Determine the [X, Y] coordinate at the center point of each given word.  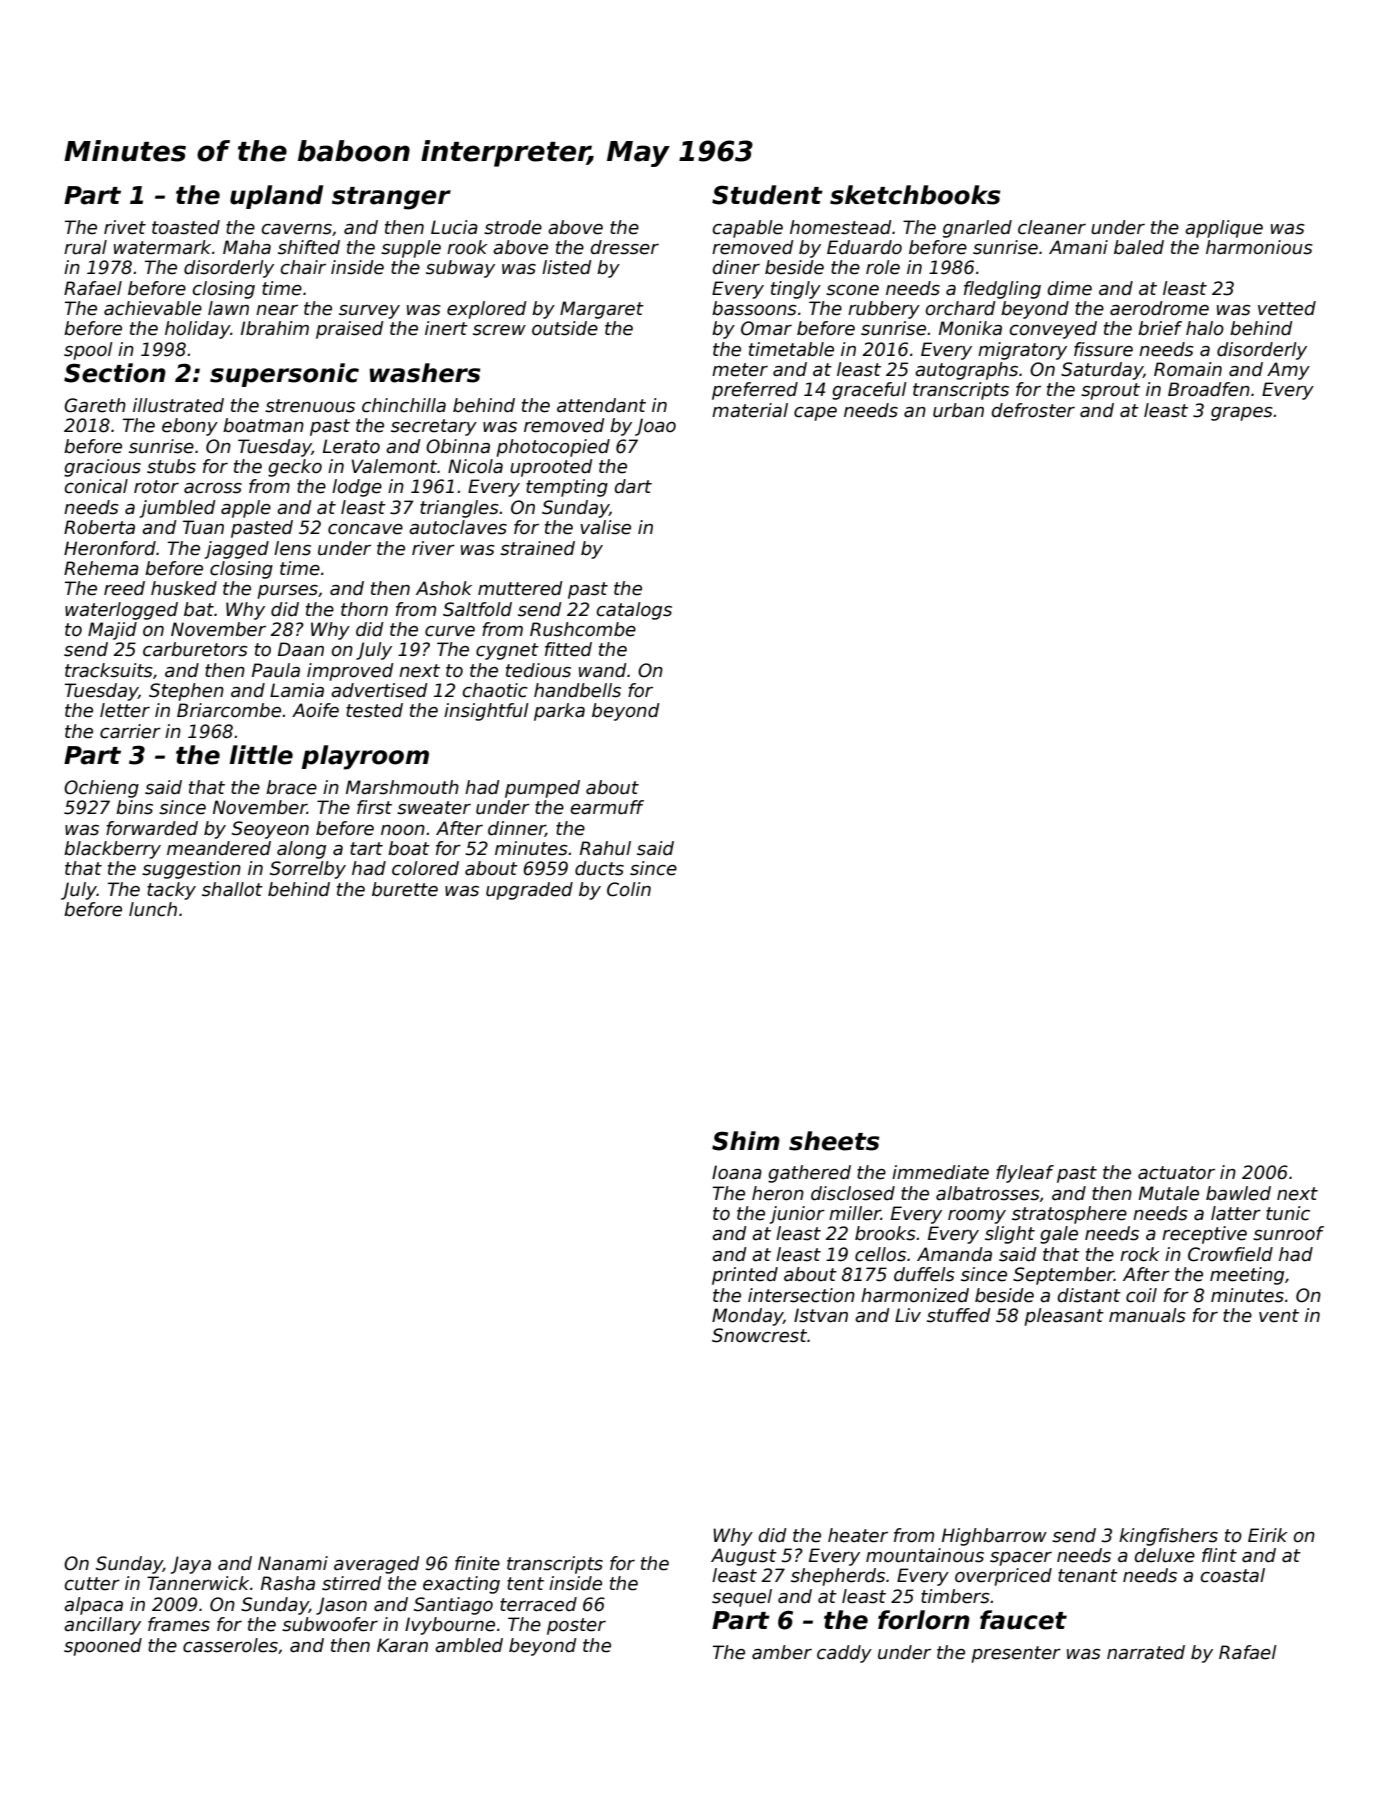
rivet [125, 227]
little [261, 755]
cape [815, 414]
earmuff [607, 807]
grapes [1242, 414]
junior [797, 1215]
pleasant [1064, 1317]
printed [745, 1276]
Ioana [737, 1172]
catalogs [634, 611]
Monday [747, 1317]
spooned [103, 1647]
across [213, 488]
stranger [391, 198]
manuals [1147, 1315]
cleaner [1052, 227]
